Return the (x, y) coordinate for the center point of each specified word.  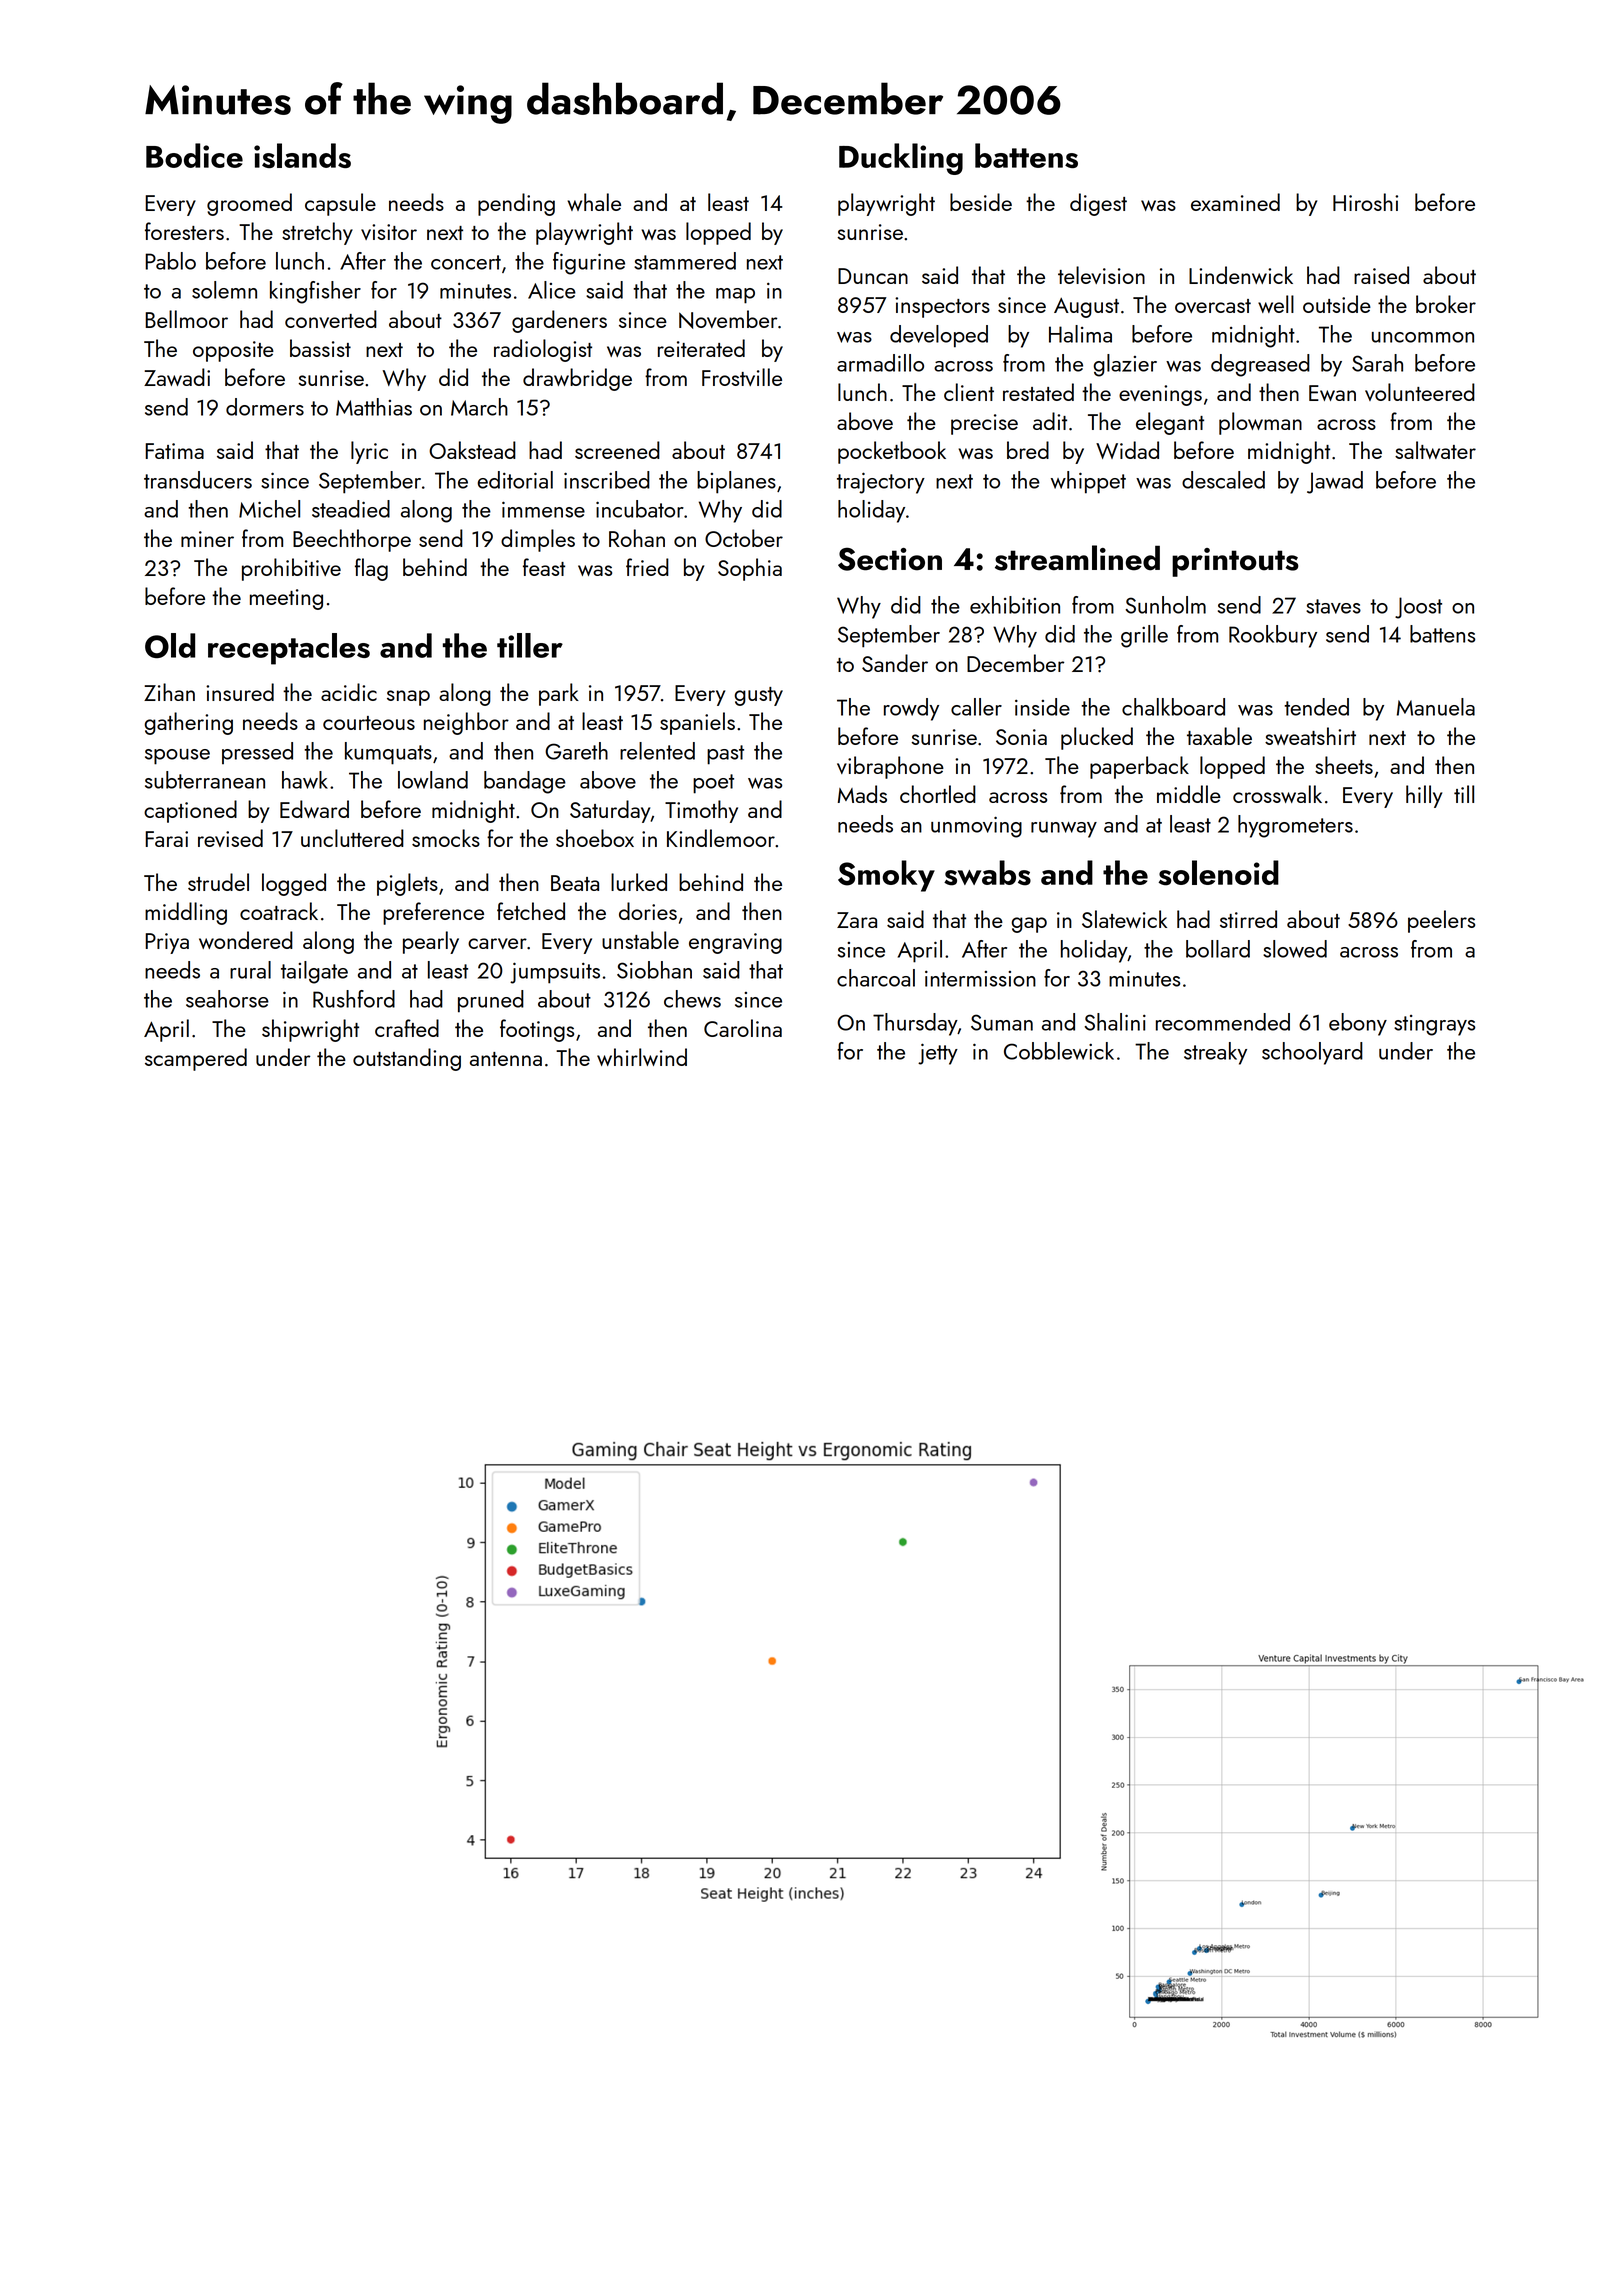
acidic (349, 692)
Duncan (873, 276)
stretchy (317, 233)
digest (1098, 204)
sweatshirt (1310, 736)
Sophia (750, 569)
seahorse (227, 999)
